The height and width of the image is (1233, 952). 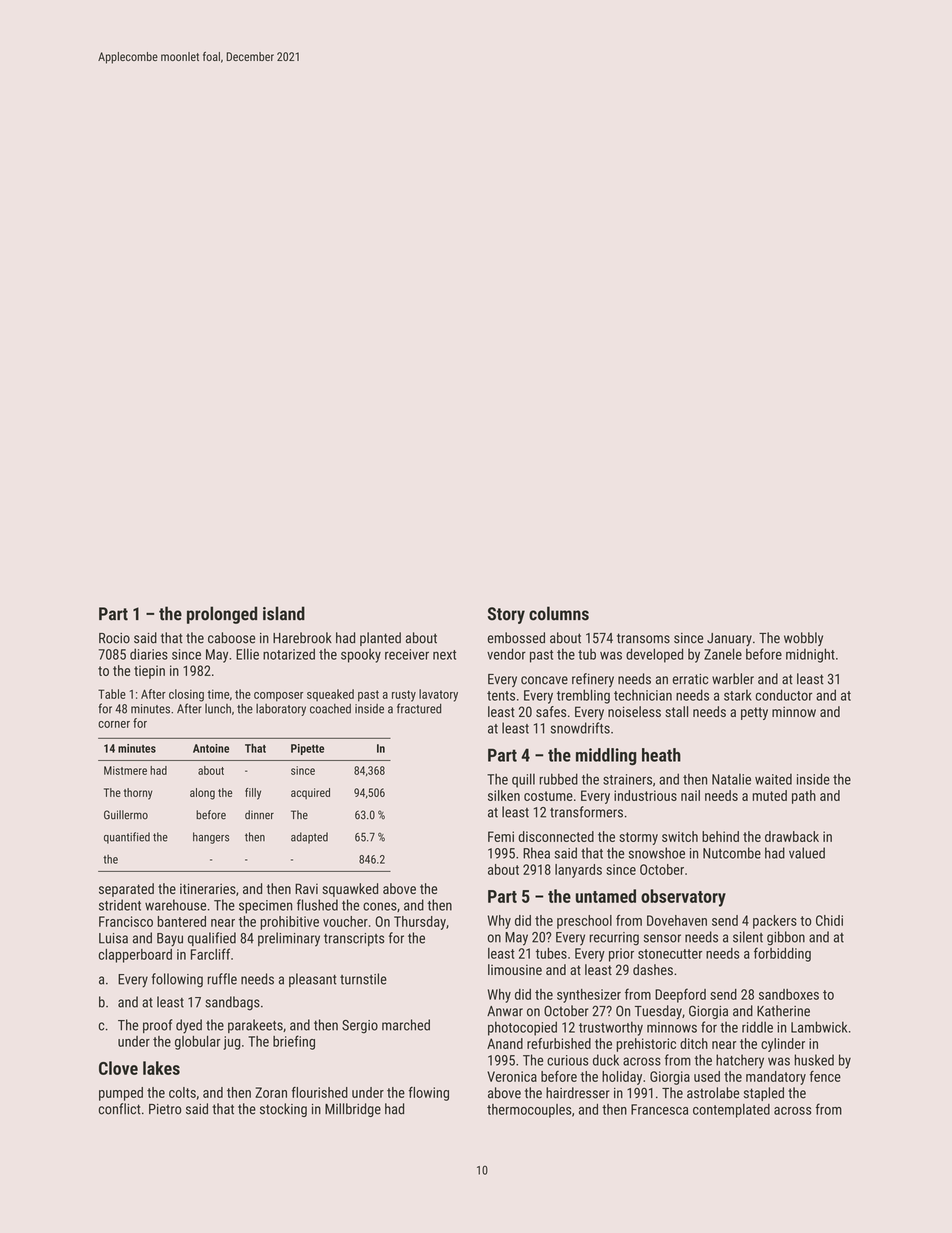 What do you see at coordinates (680, 836) in the image?
I see `switch` at bounding box center [680, 836].
